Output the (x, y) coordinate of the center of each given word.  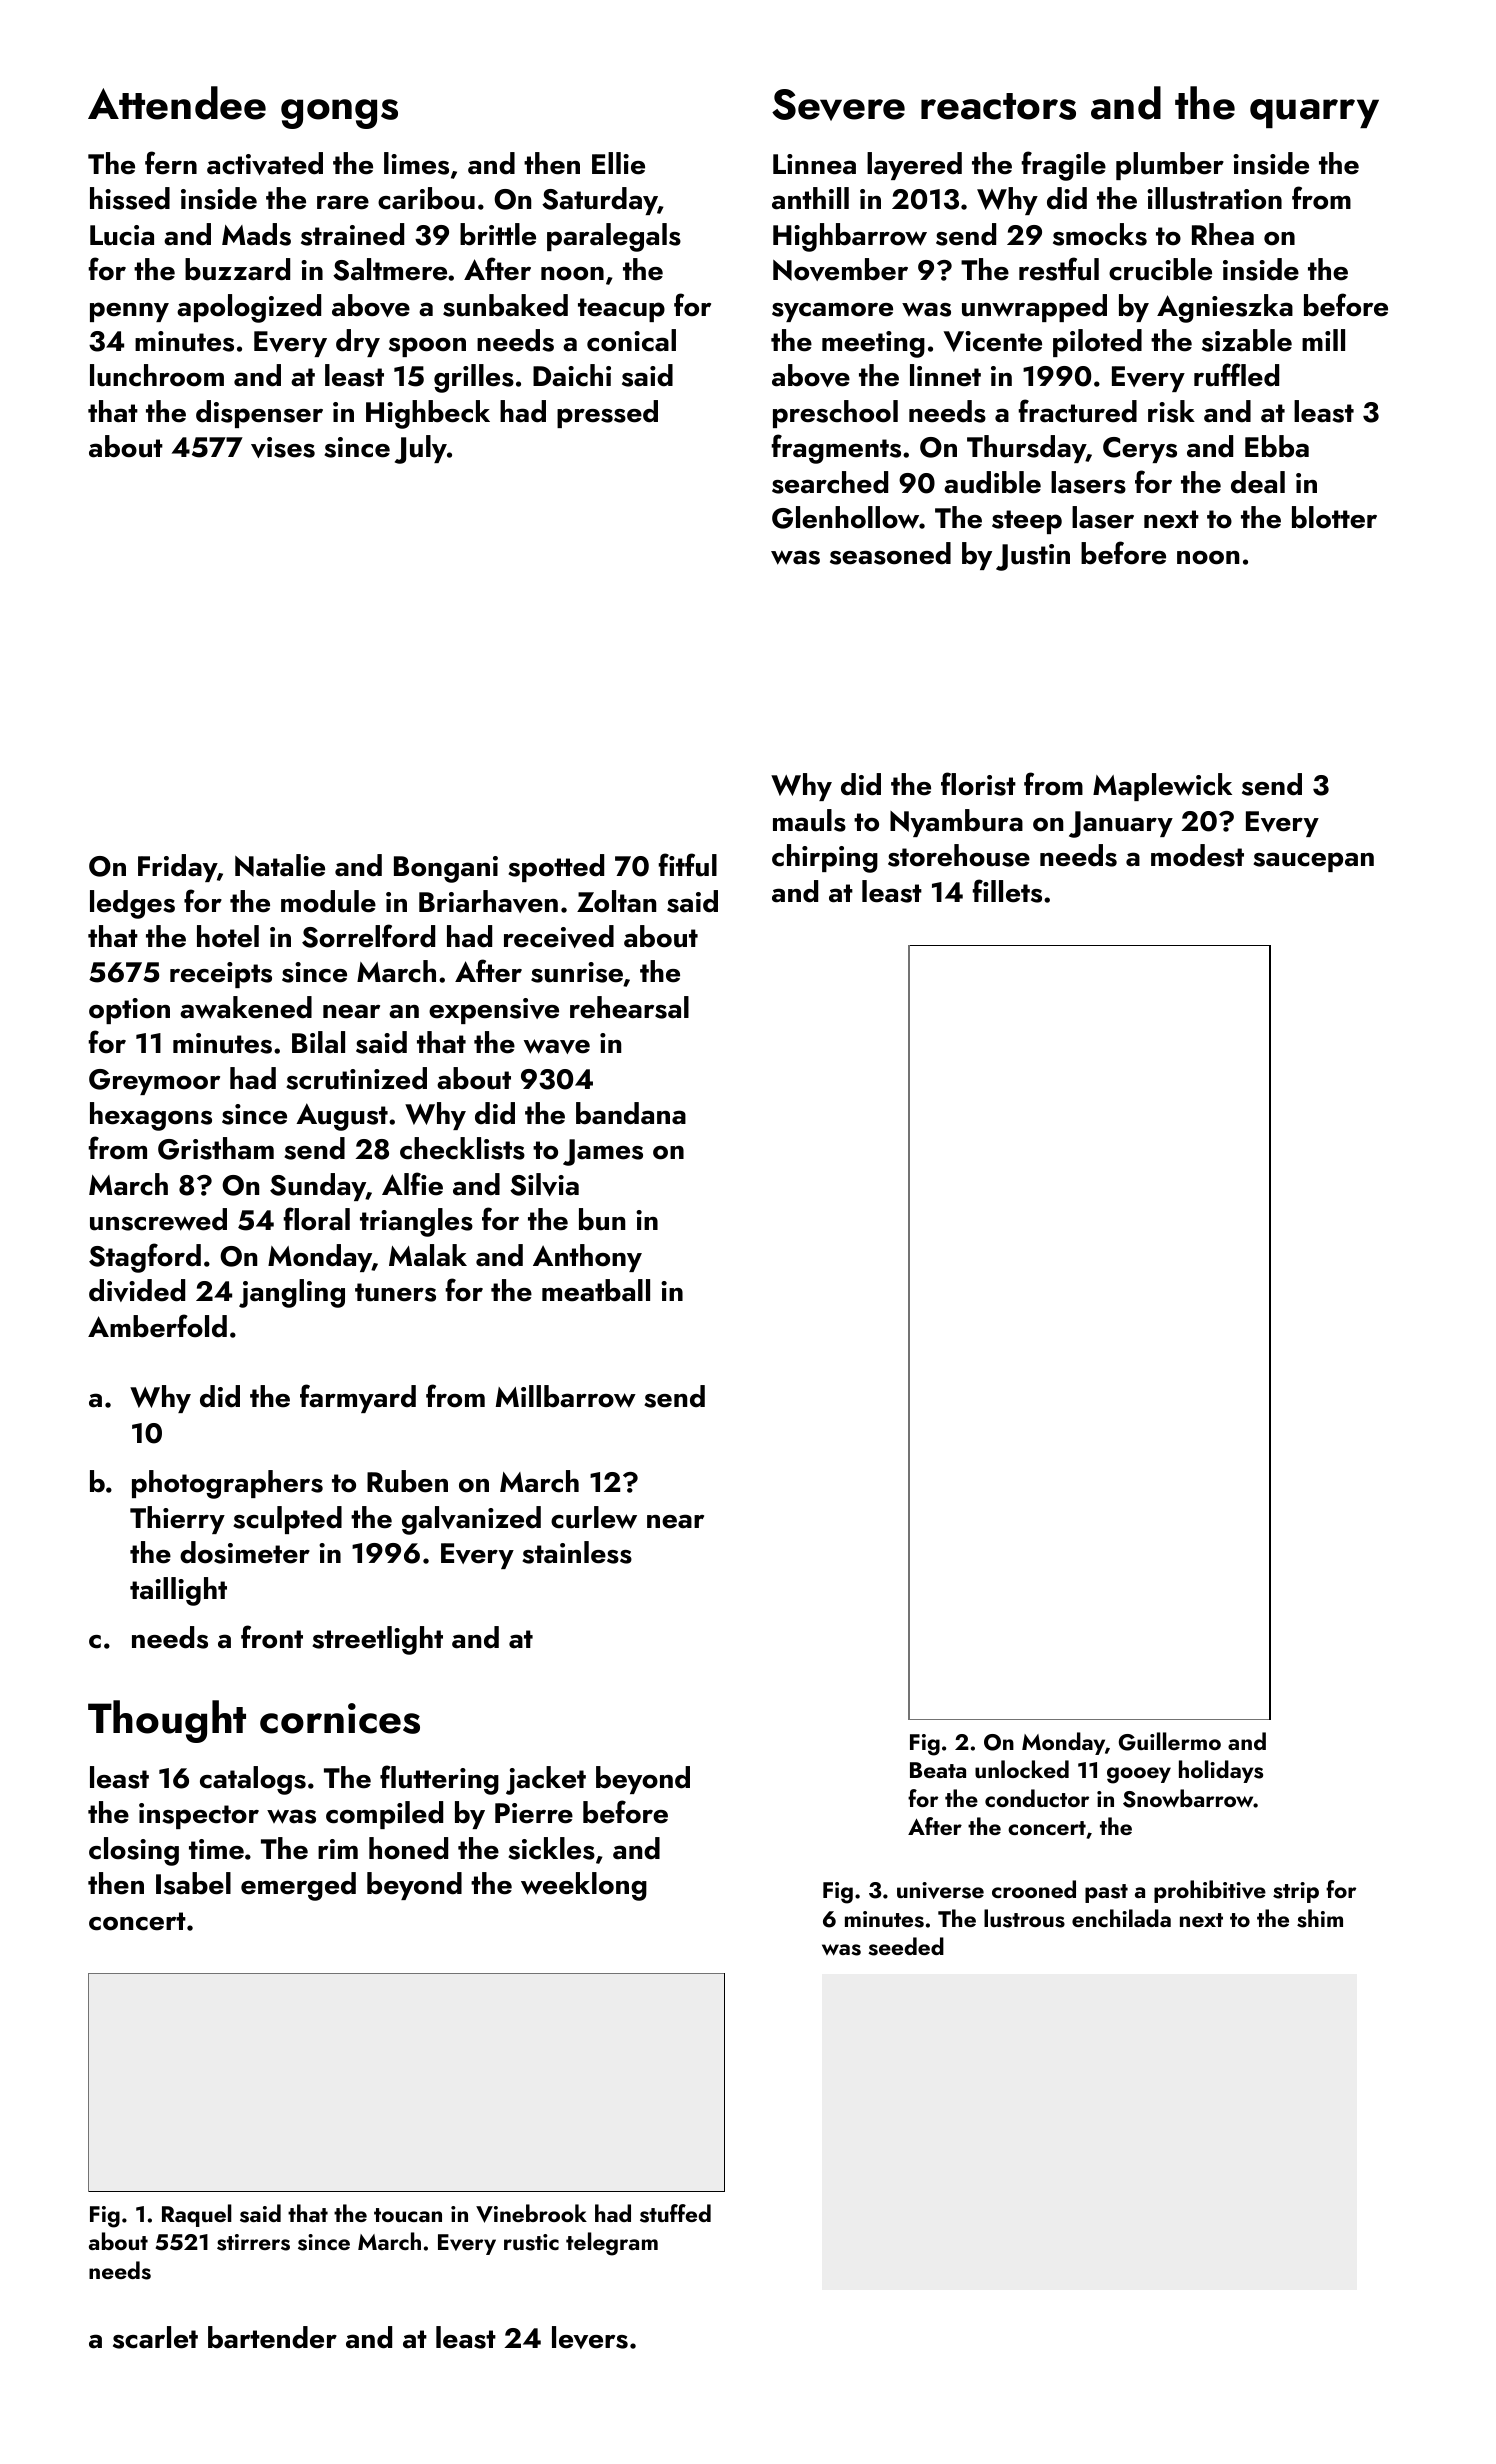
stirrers (253, 2242)
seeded (906, 1946)
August (342, 1117)
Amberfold (157, 1326)
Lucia (122, 235)
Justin (1033, 557)
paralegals (614, 237)
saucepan (1313, 862)
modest (1197, 855)
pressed (607, 414)
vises (283, 447)
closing (134, 1851)
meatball (596, 1290)
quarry (1314, 113)
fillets (1007, 891)
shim (1320, 1918)
